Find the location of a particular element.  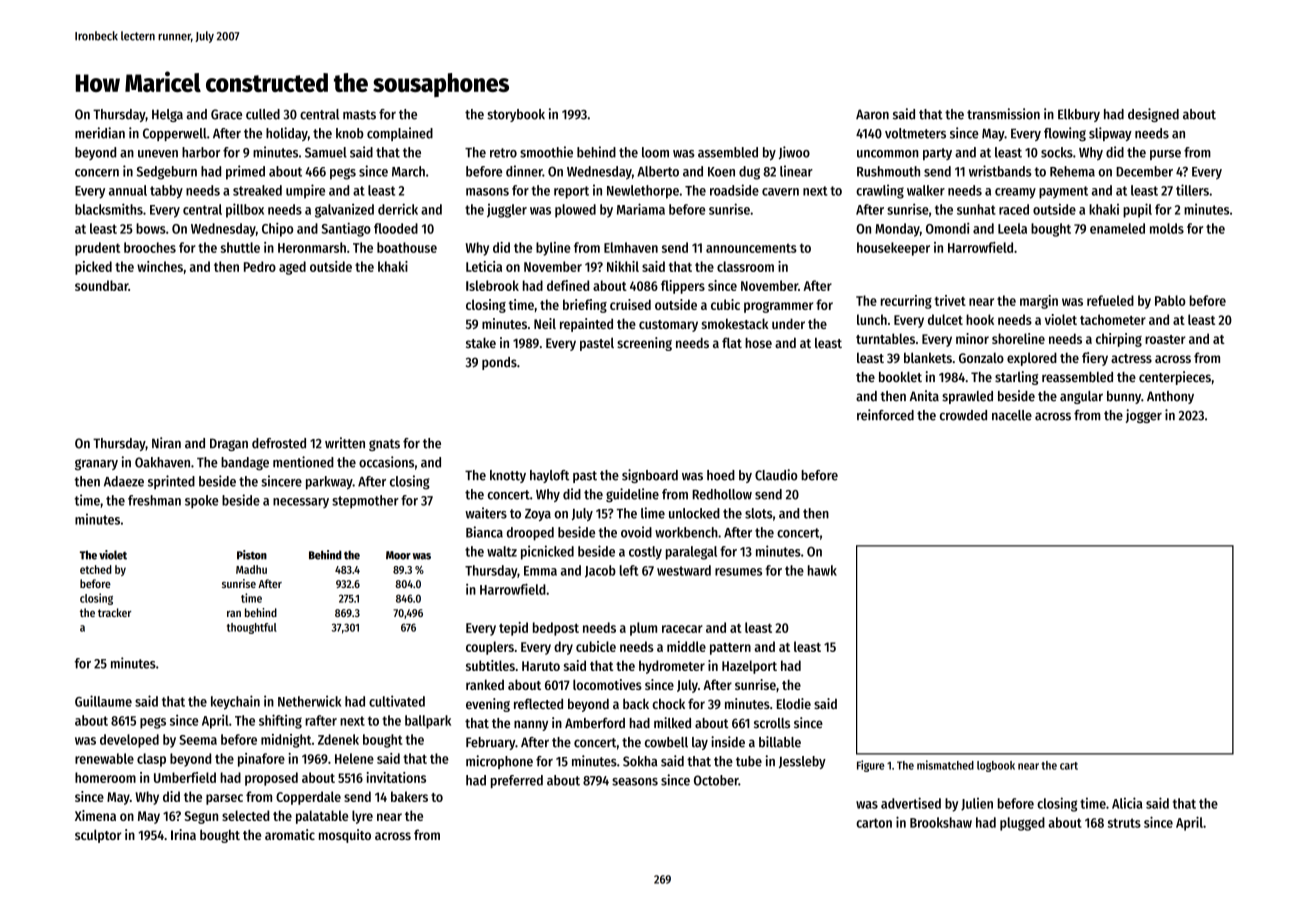

Hazelport is located at coordinates (749, 667).
